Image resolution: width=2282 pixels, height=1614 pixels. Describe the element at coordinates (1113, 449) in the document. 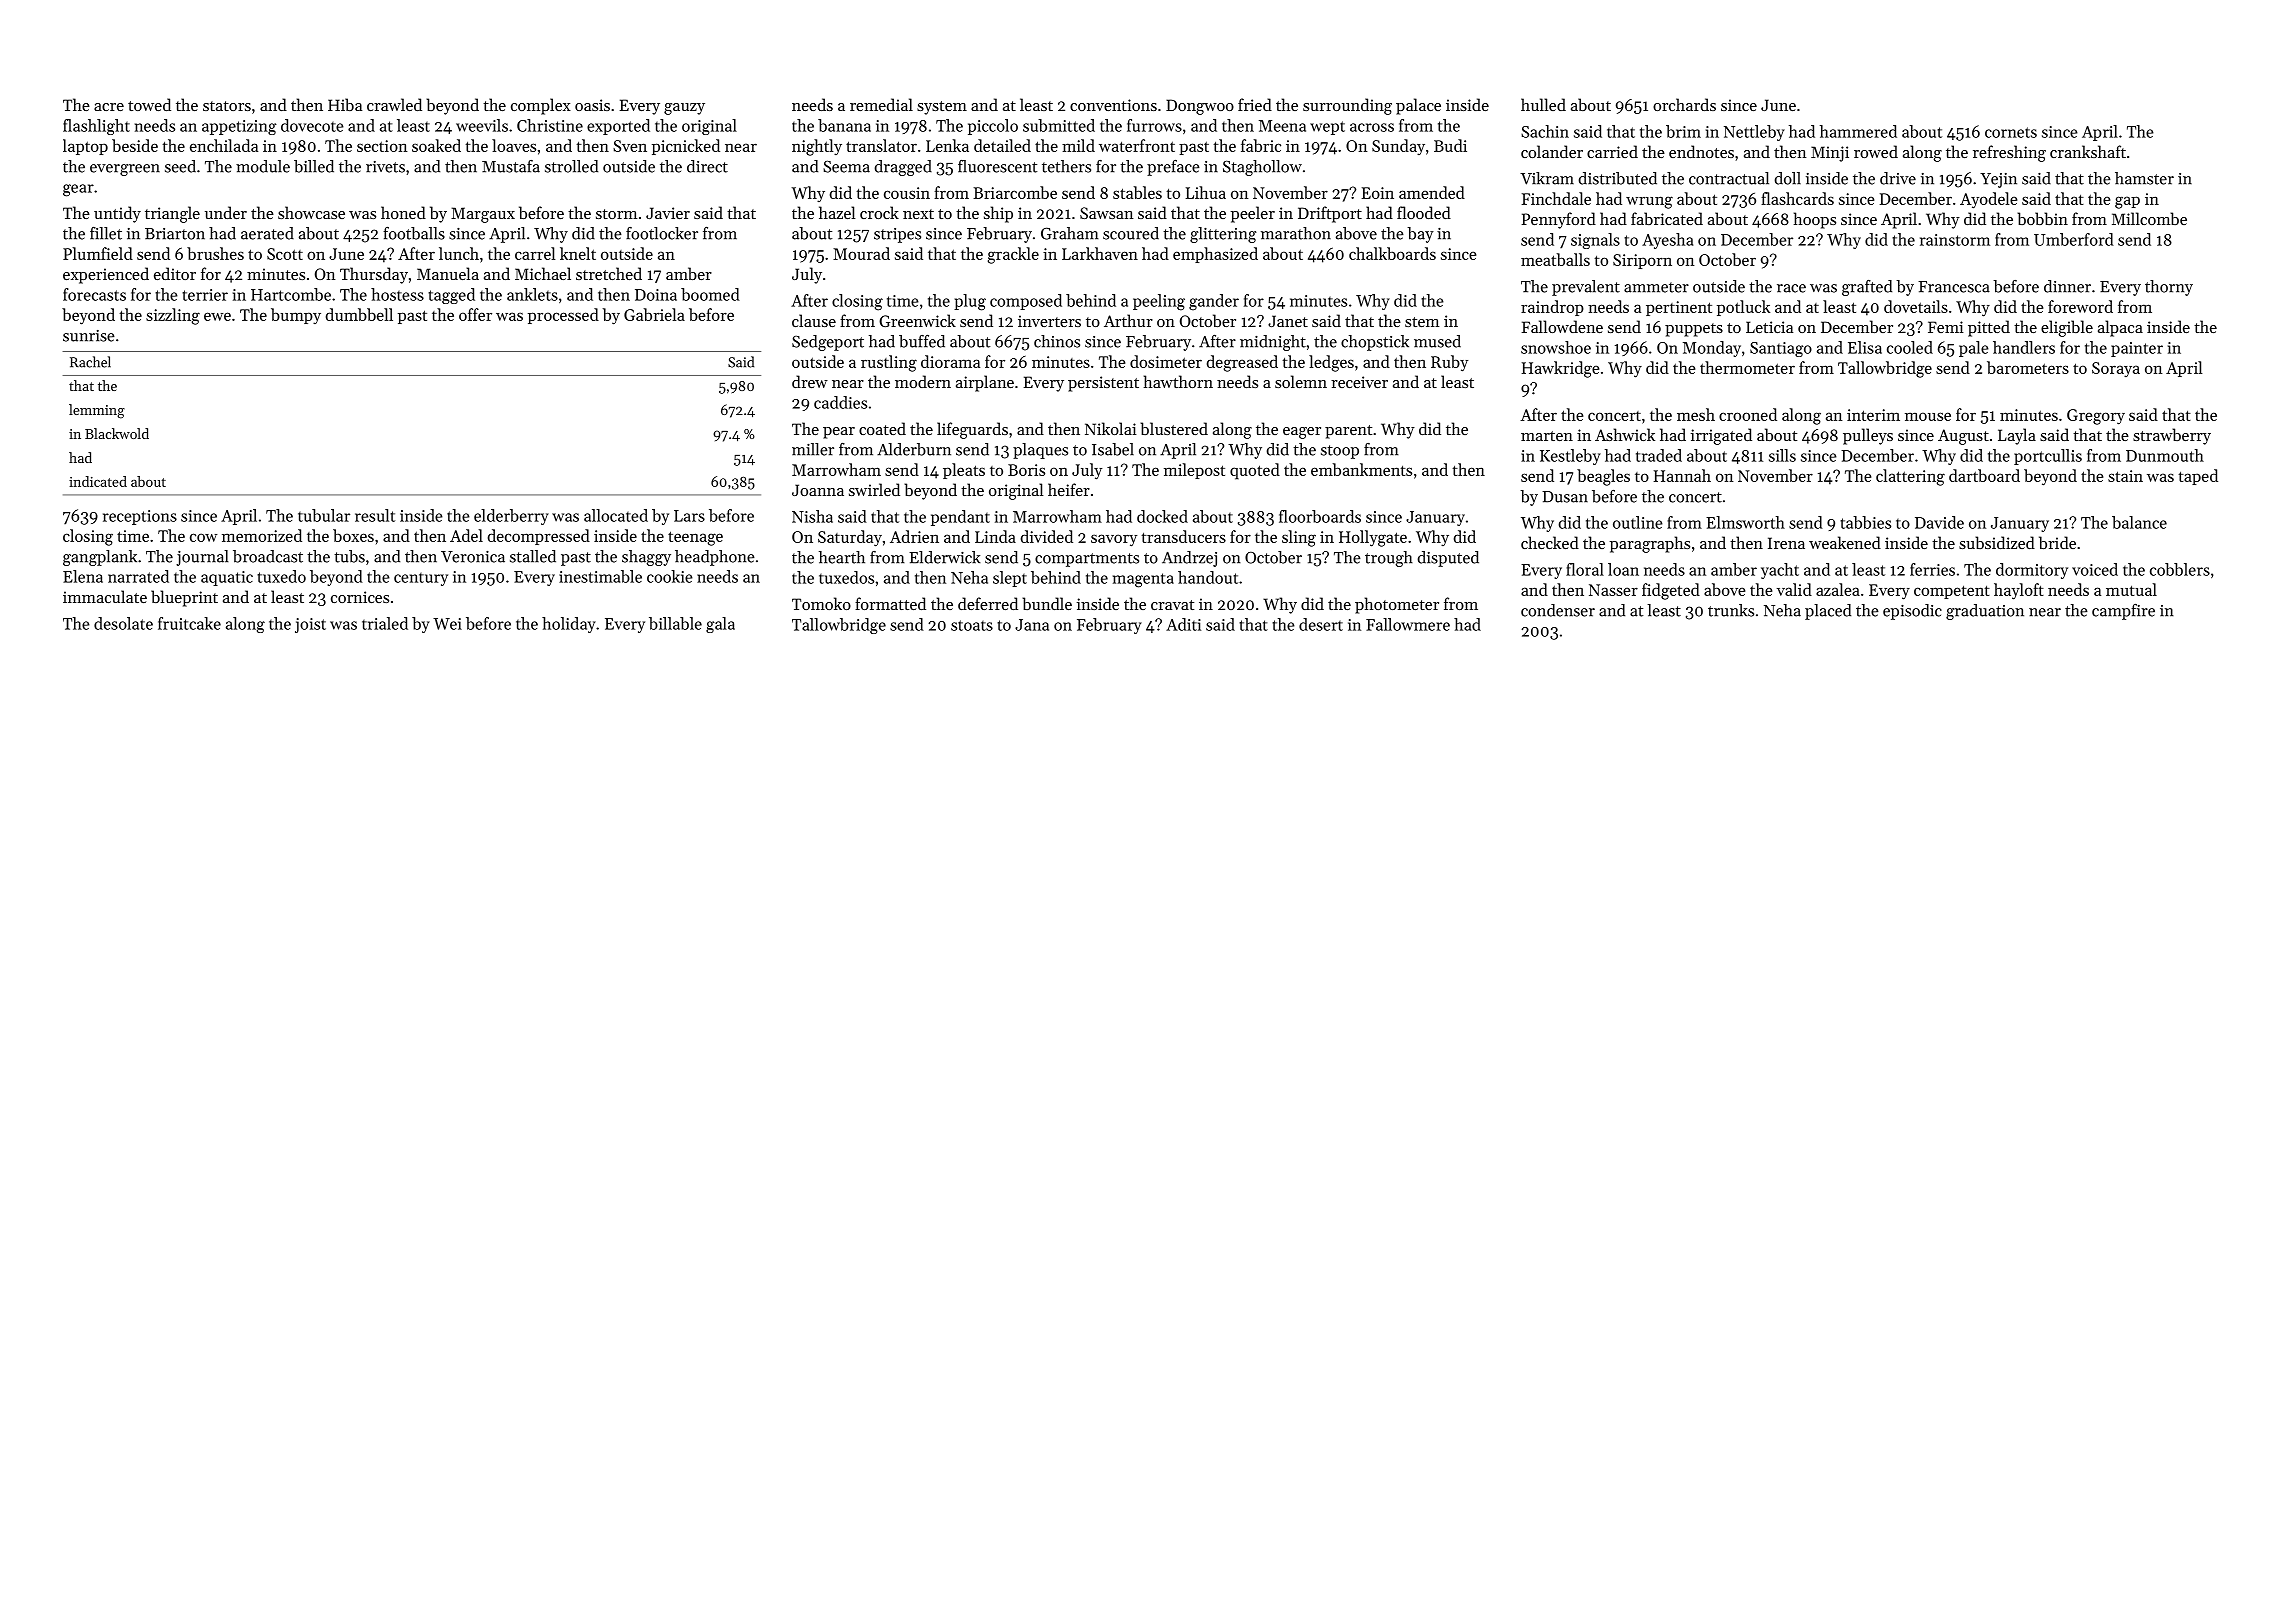

I see `Isabel` at that location.
